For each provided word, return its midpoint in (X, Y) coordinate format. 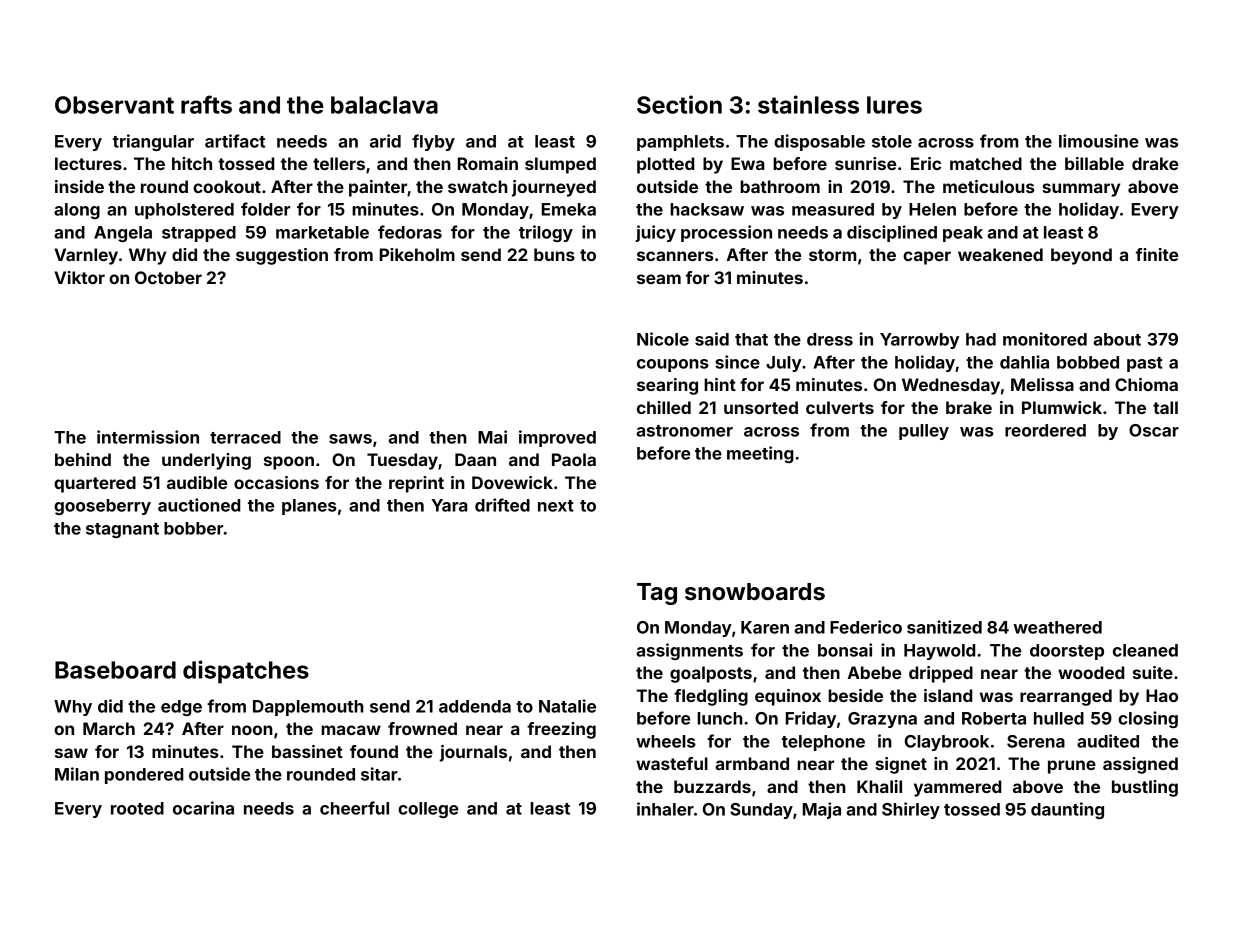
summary (1081, 190)
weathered (1057, 627)
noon (252, 730)
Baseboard (115, 670)
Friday (811, 719)
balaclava (384, 105)
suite (1153, 672)
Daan (475, 459)
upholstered (184, 211)
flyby (433, 142)
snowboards (755, 592)
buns (554, 254)
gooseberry (102, 507)
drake (1155, 163)
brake (969, 407)
